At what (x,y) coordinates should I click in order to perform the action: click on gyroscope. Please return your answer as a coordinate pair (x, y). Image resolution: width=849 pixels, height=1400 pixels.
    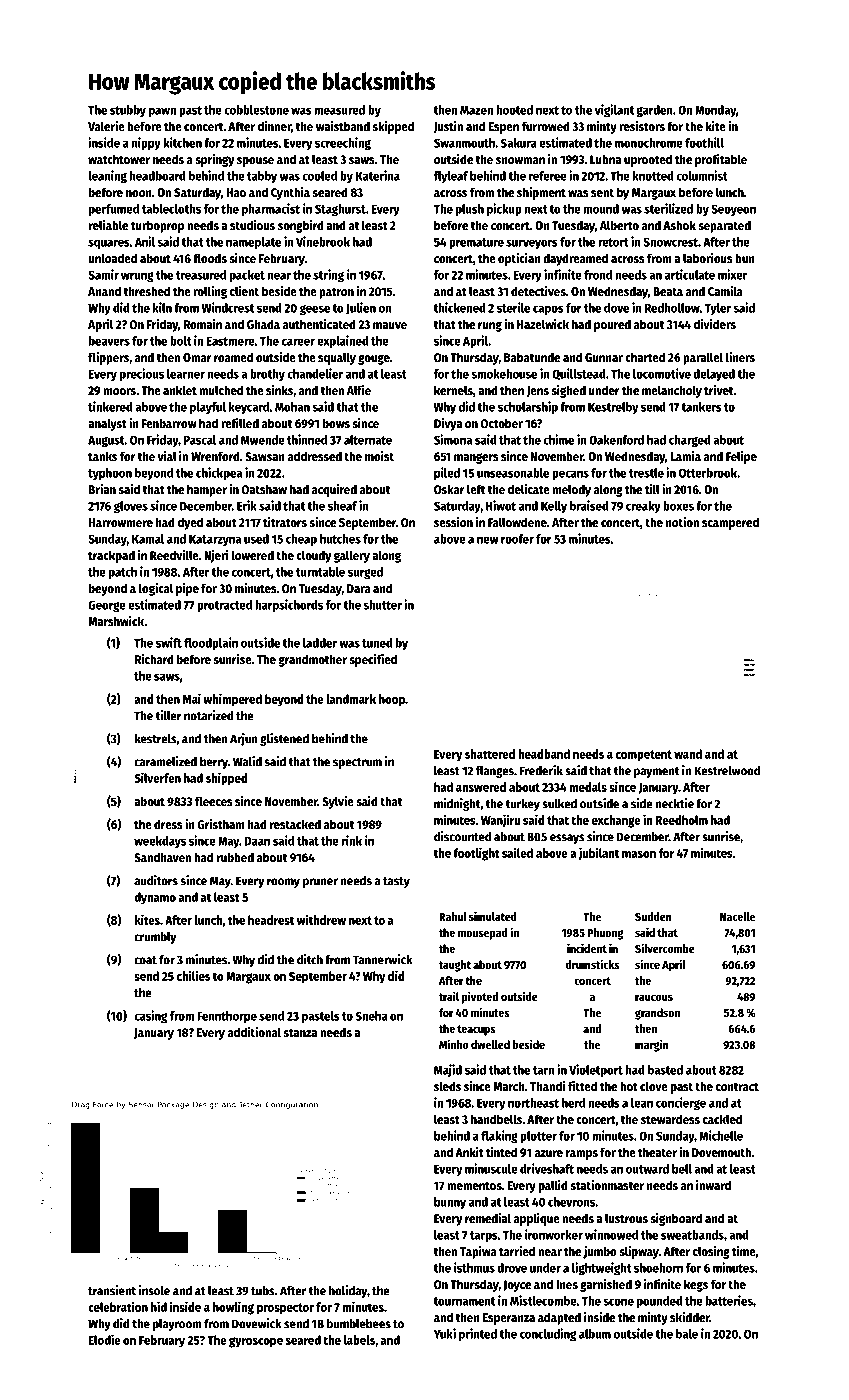
    Looking at the image, I should click on (256, 1342).
